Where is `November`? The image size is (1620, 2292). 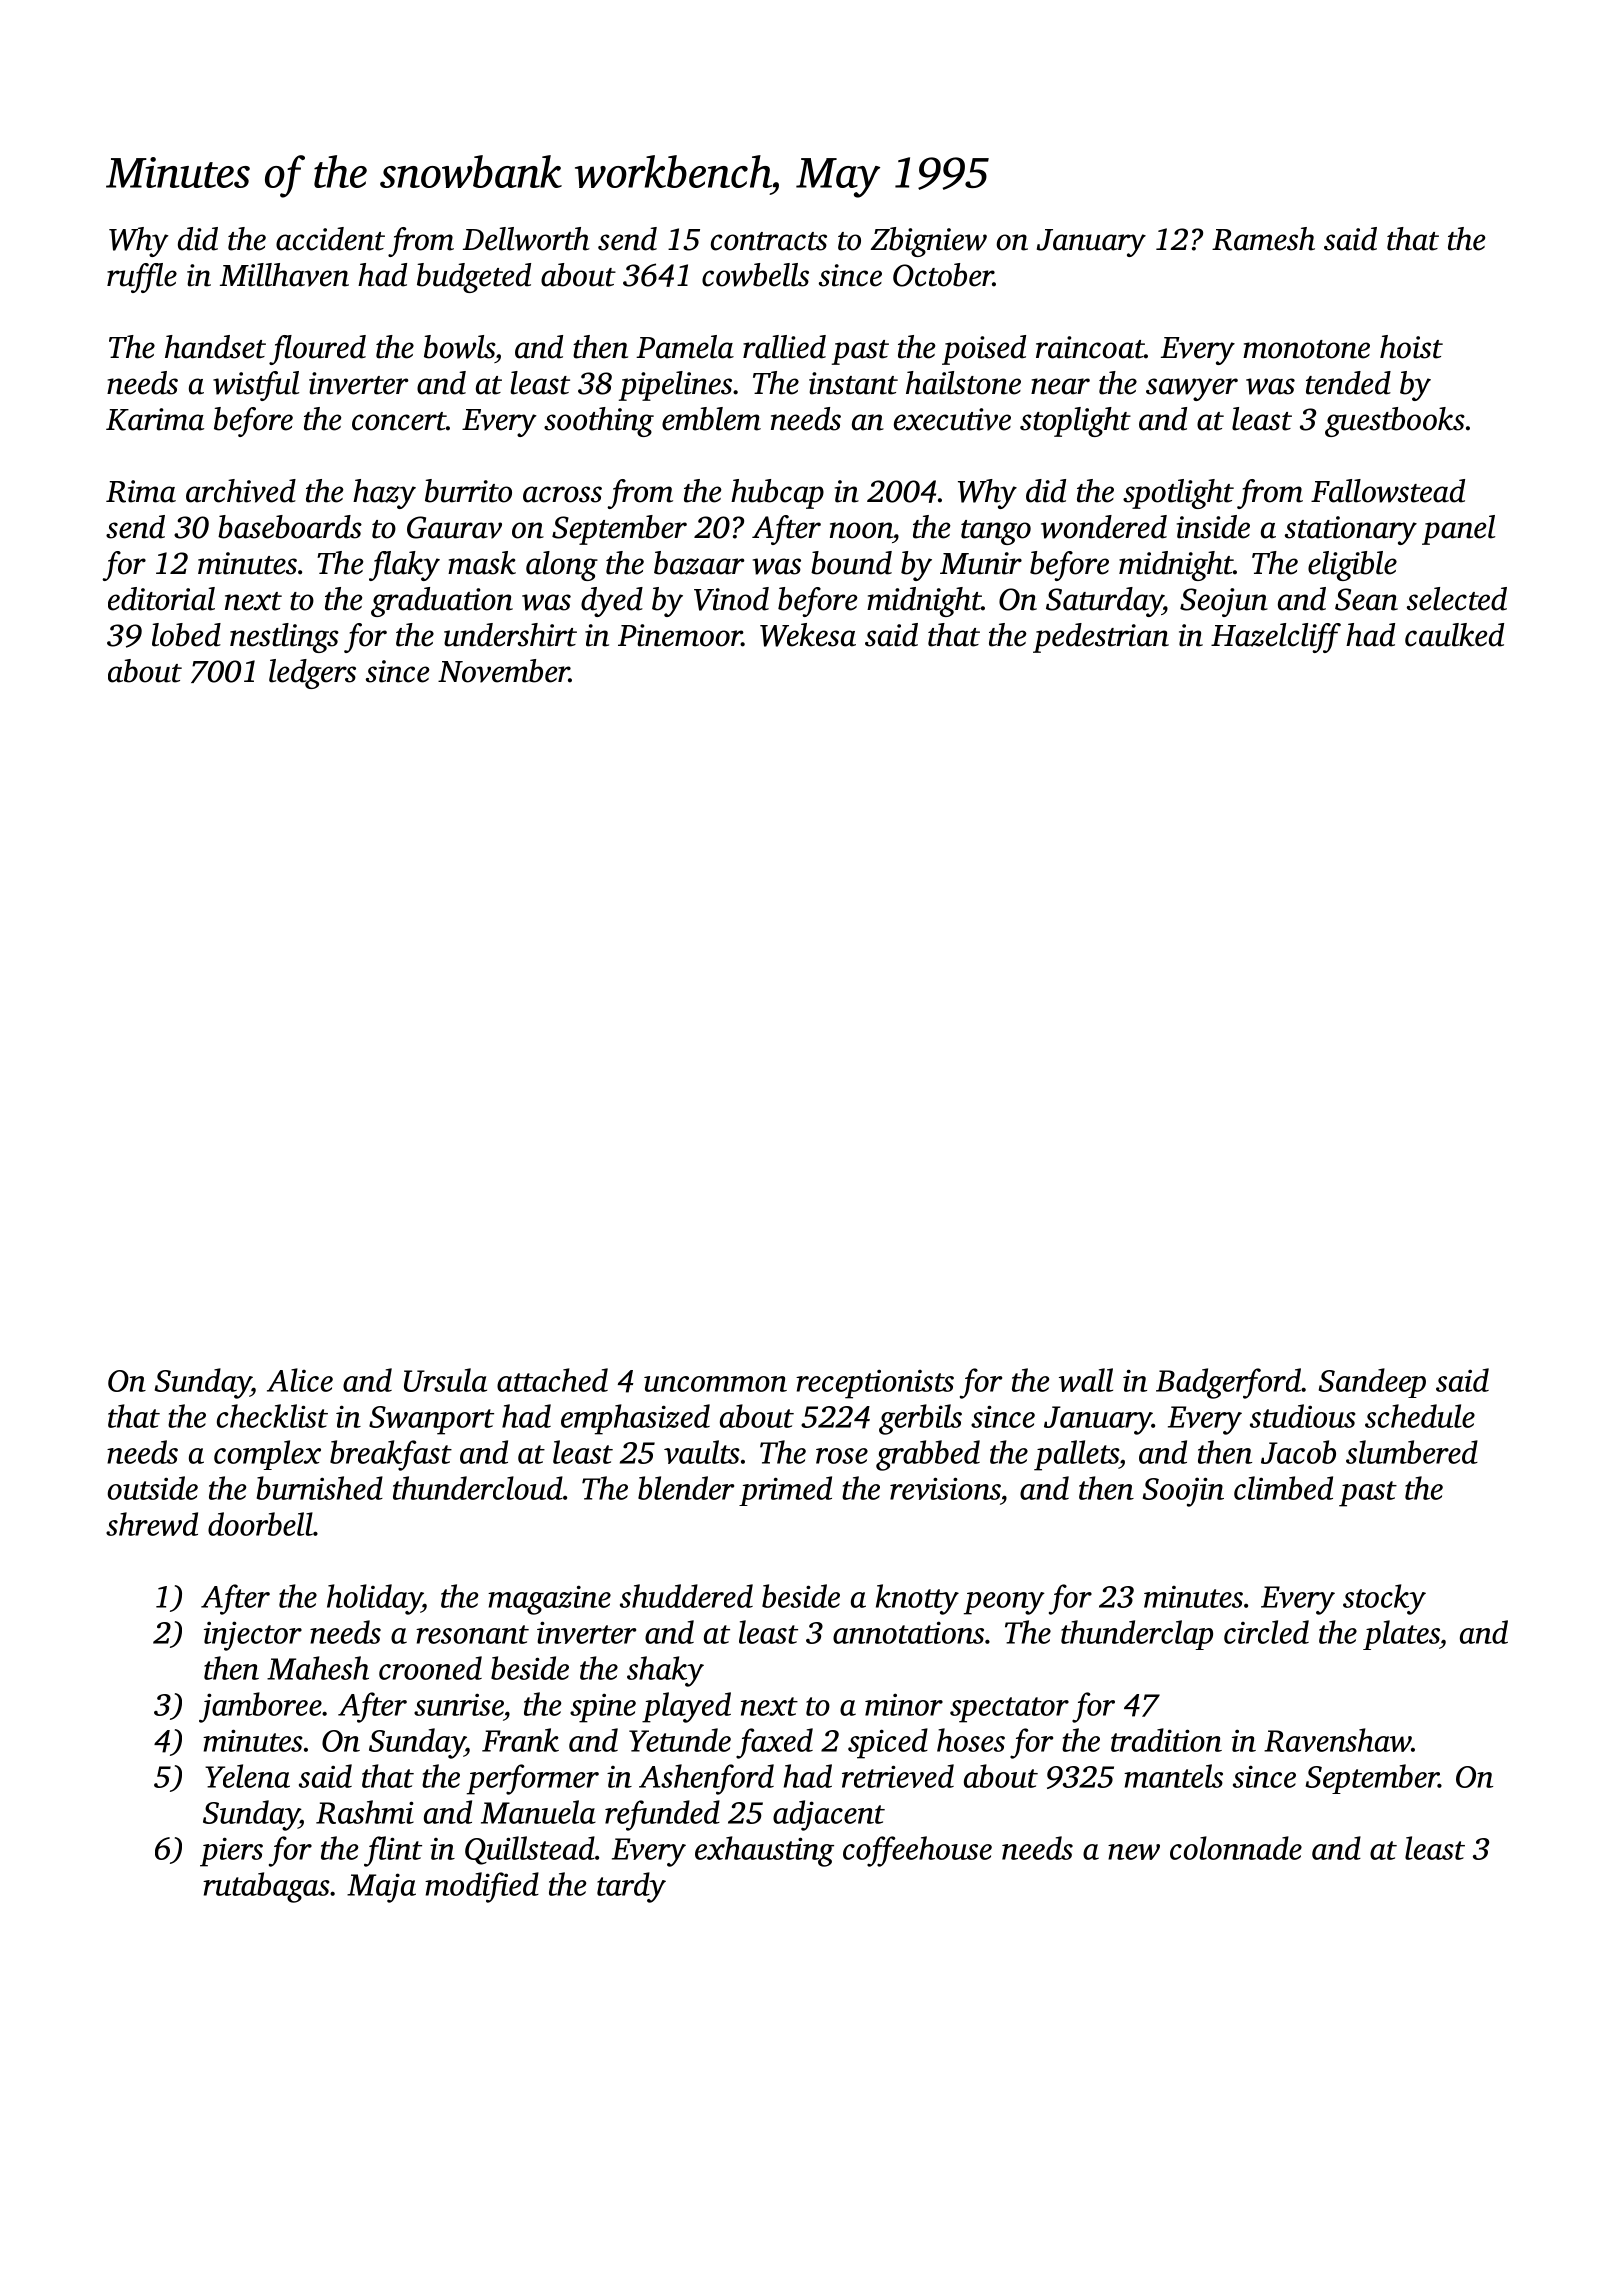 November is located at coordinates (503, 671).
